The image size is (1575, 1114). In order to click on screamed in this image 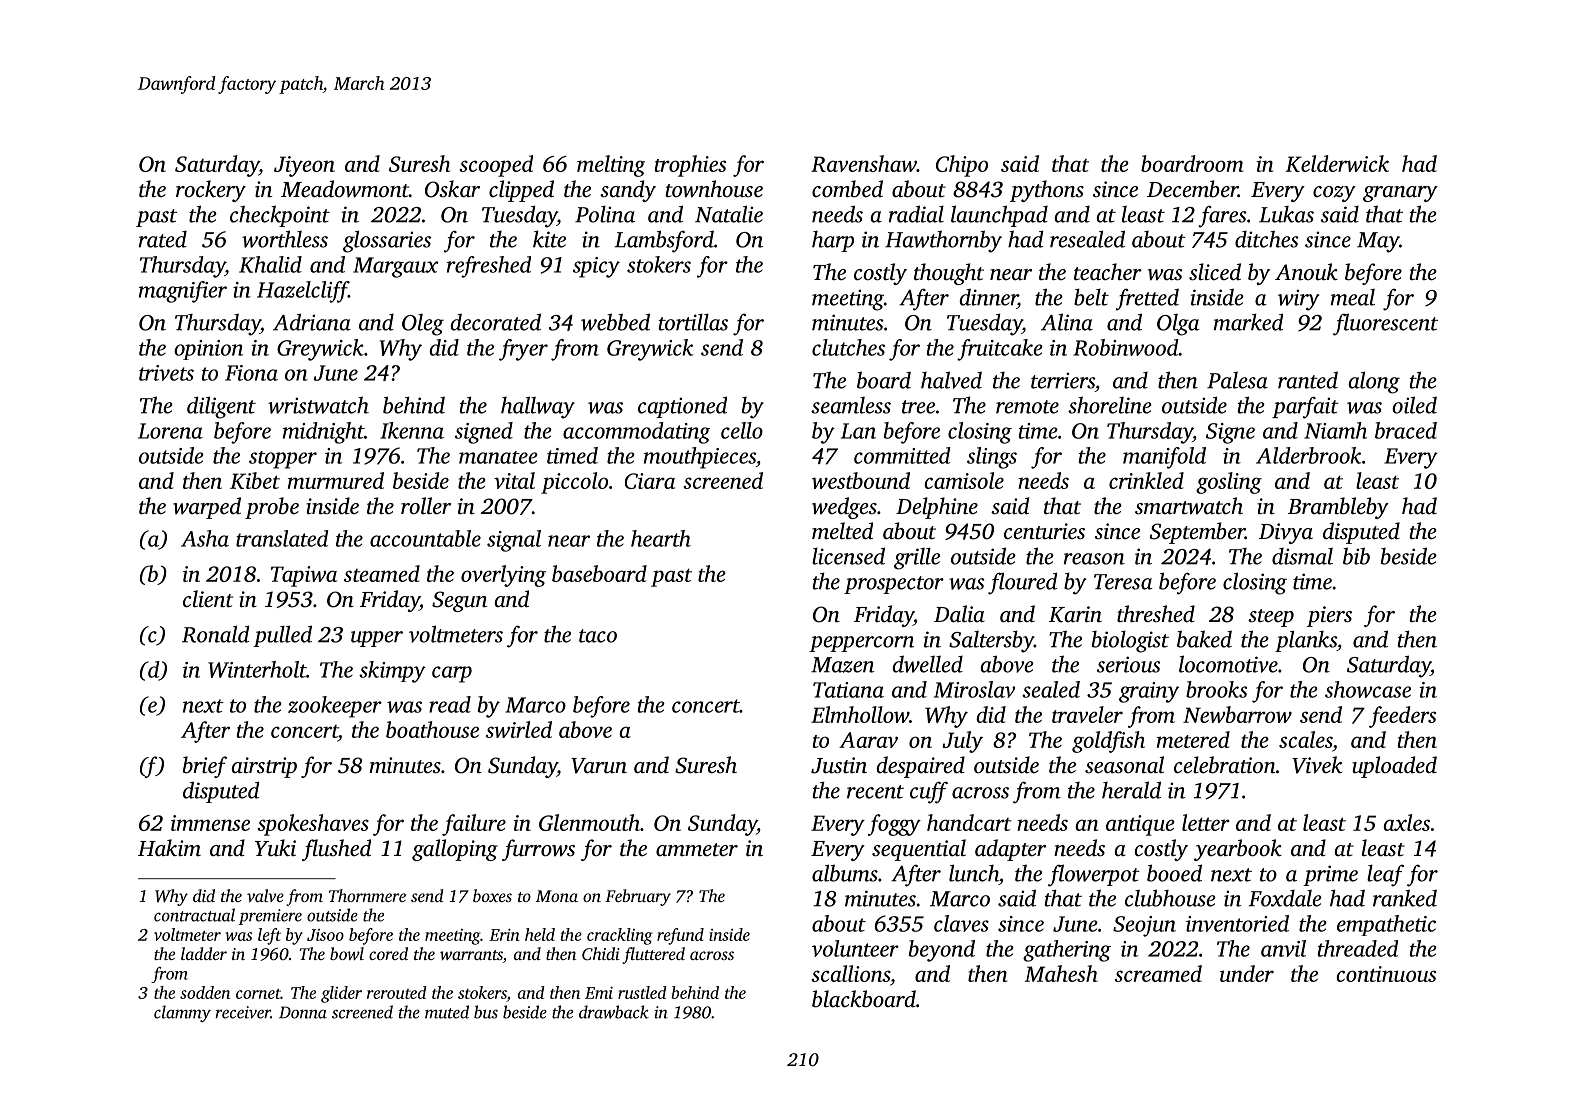, I will do `click(1158, 973)`.
